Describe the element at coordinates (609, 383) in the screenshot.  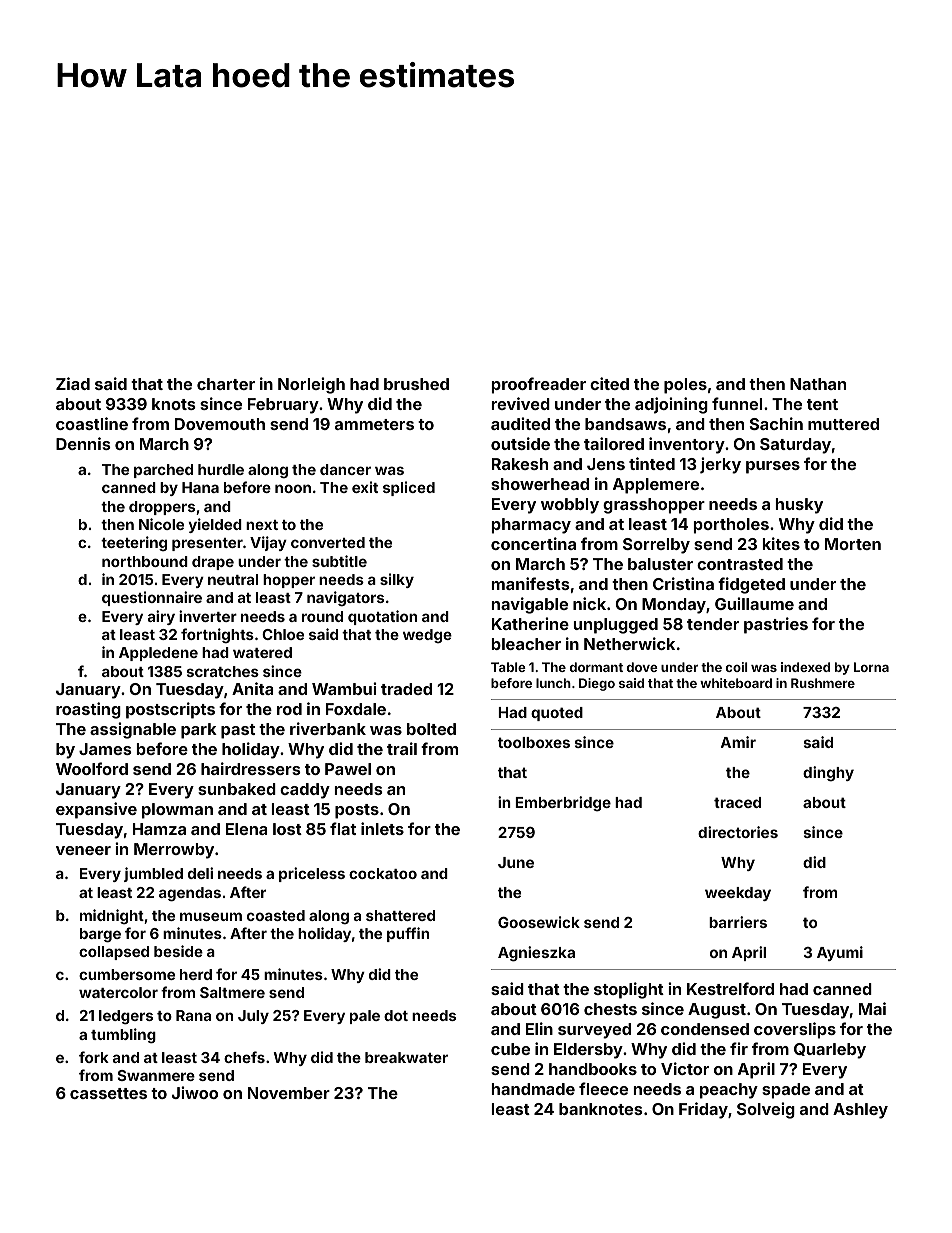
I see `cited` at that location.
